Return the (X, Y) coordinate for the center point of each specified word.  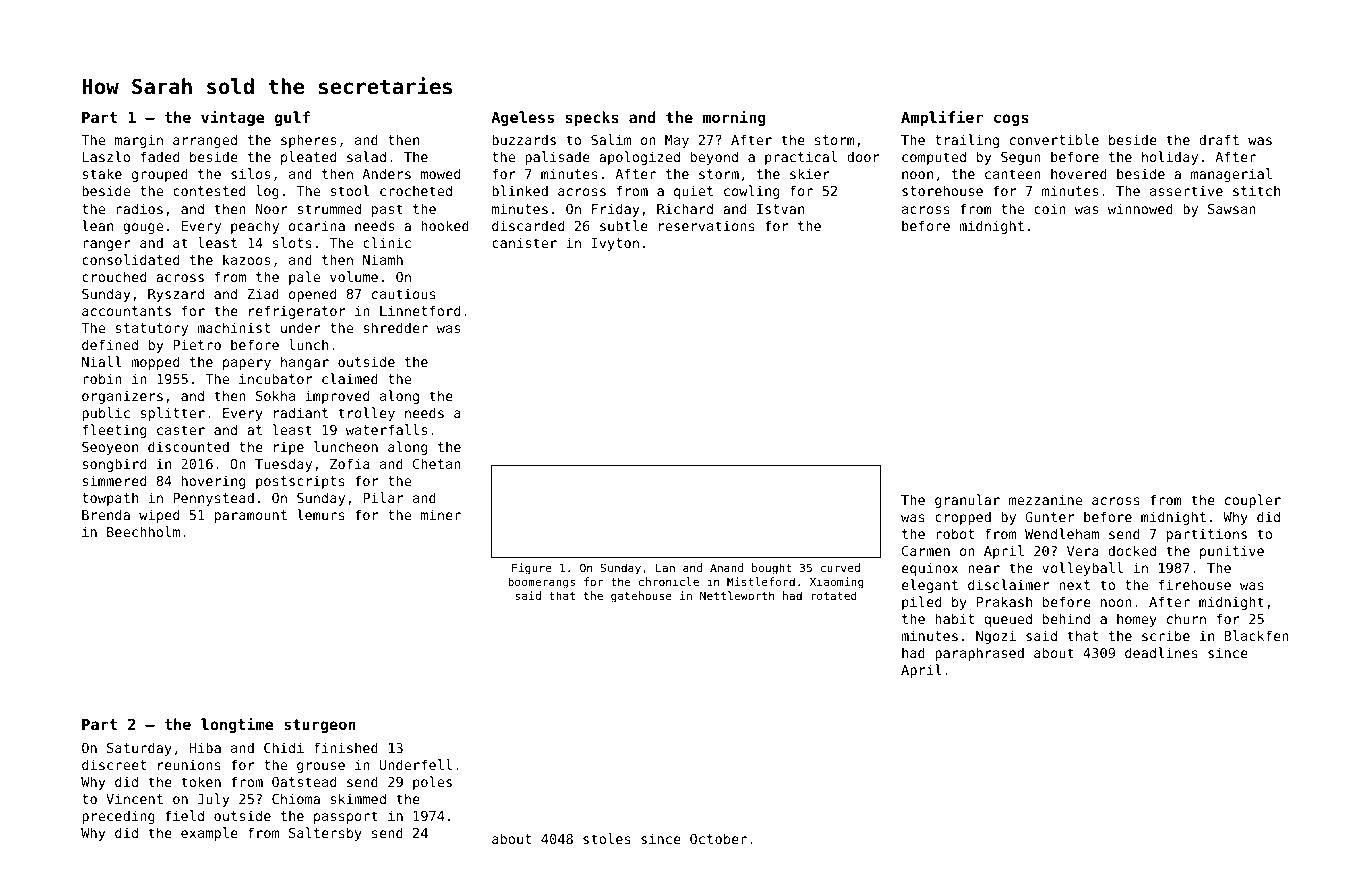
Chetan (437, 463)
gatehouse (641, 597)
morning (734, 118)
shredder (395, 327)
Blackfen (1256, 635)
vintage (233, 118)
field (184, 815)
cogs (1011, 120)
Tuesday (283, 465)
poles (432, 783)
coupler (1253, 501)
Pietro (197, 344)
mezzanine (1045, 499)
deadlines (1161, 652)
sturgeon (320, 726)
